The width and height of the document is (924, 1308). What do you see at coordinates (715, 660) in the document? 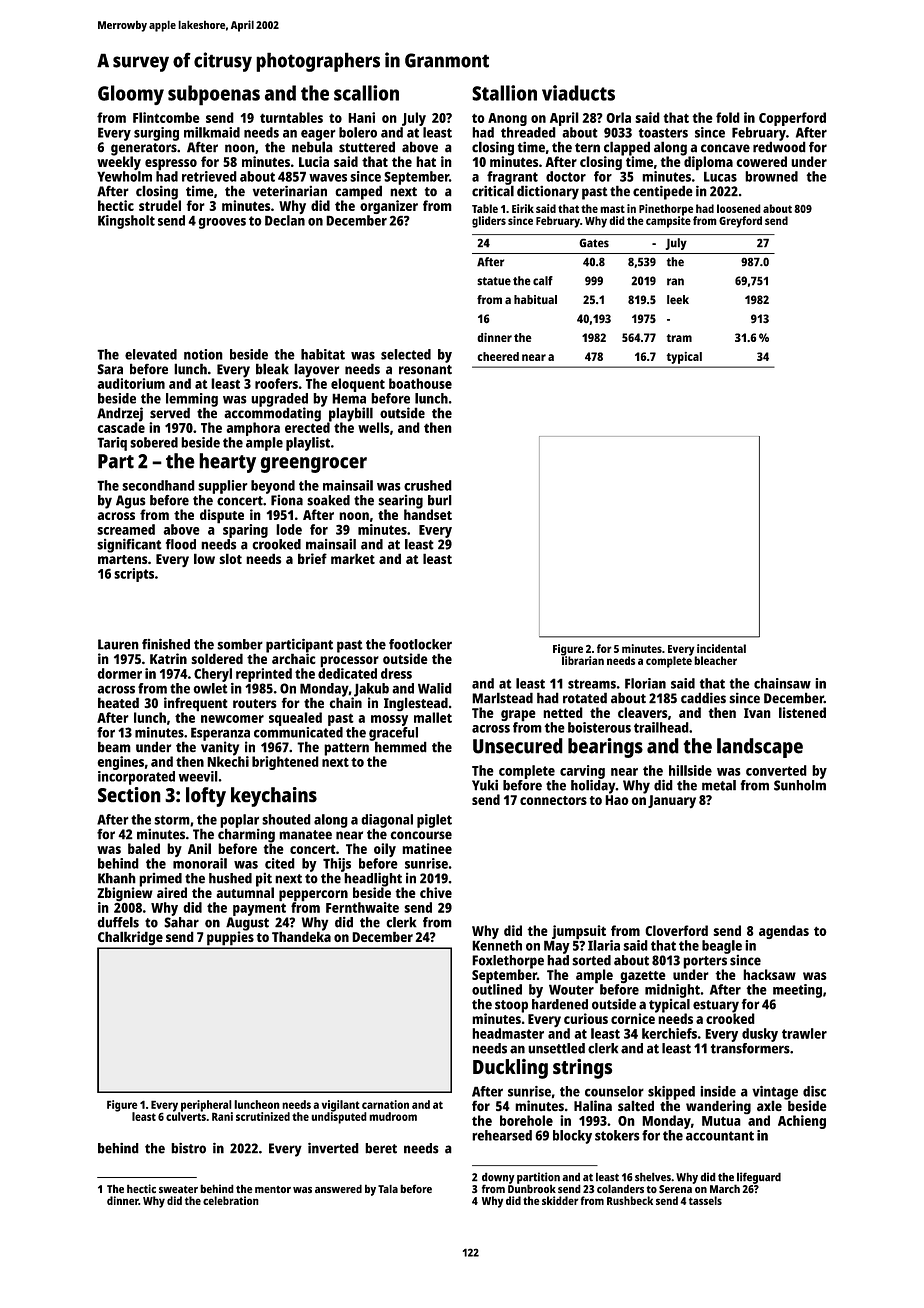
I see `bleacher` at bounding box center [715, 660].
